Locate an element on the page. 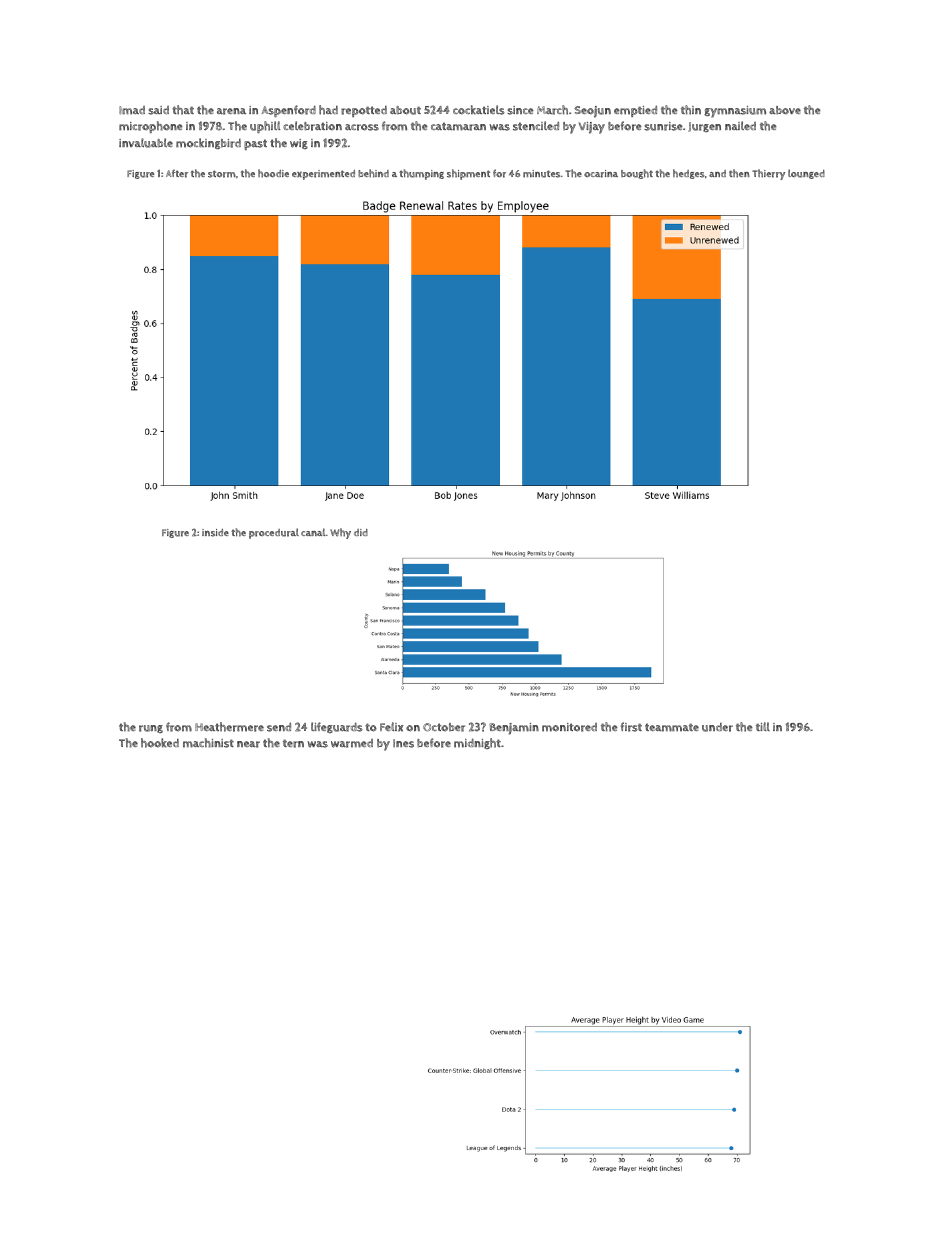 The width and height of the image is (952, 1233). inside is located at coordinates (215, 533).
